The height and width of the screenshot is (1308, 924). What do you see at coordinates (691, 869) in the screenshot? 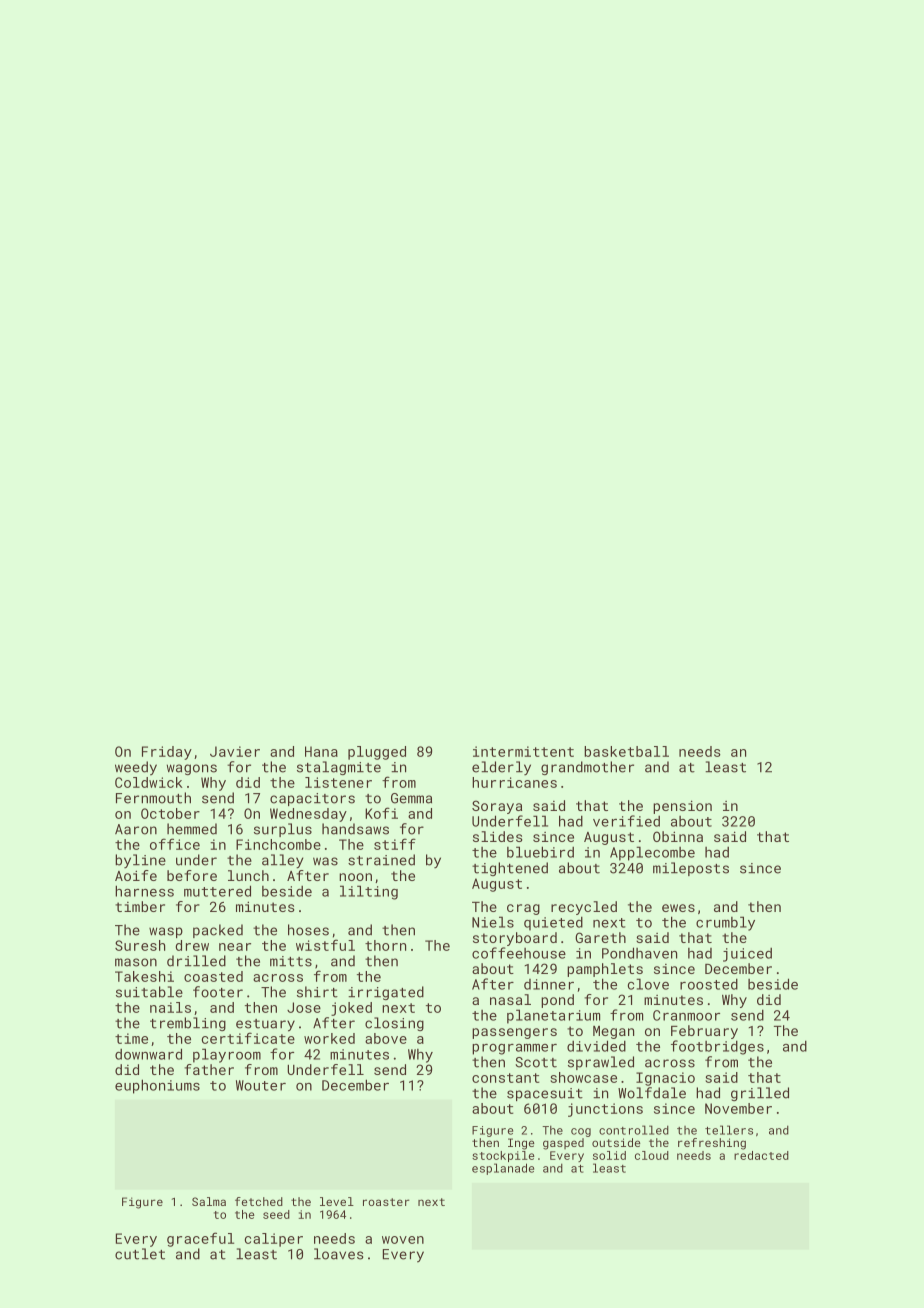
I see `mileposts` at bounding box center [691, 869].
